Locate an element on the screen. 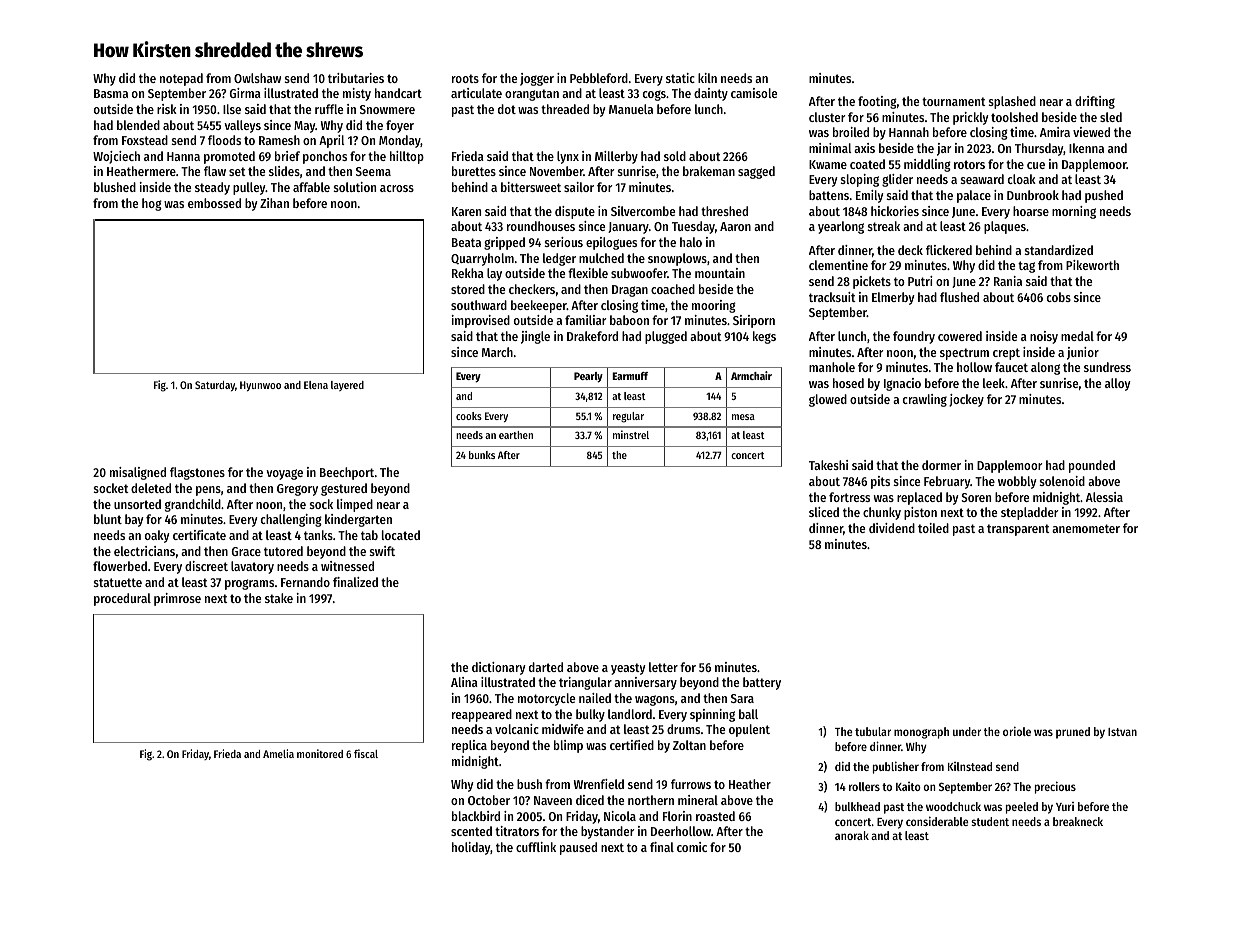 This screenshot has height=952, width=1233. Saturday is located at coordinates (215, 386).
